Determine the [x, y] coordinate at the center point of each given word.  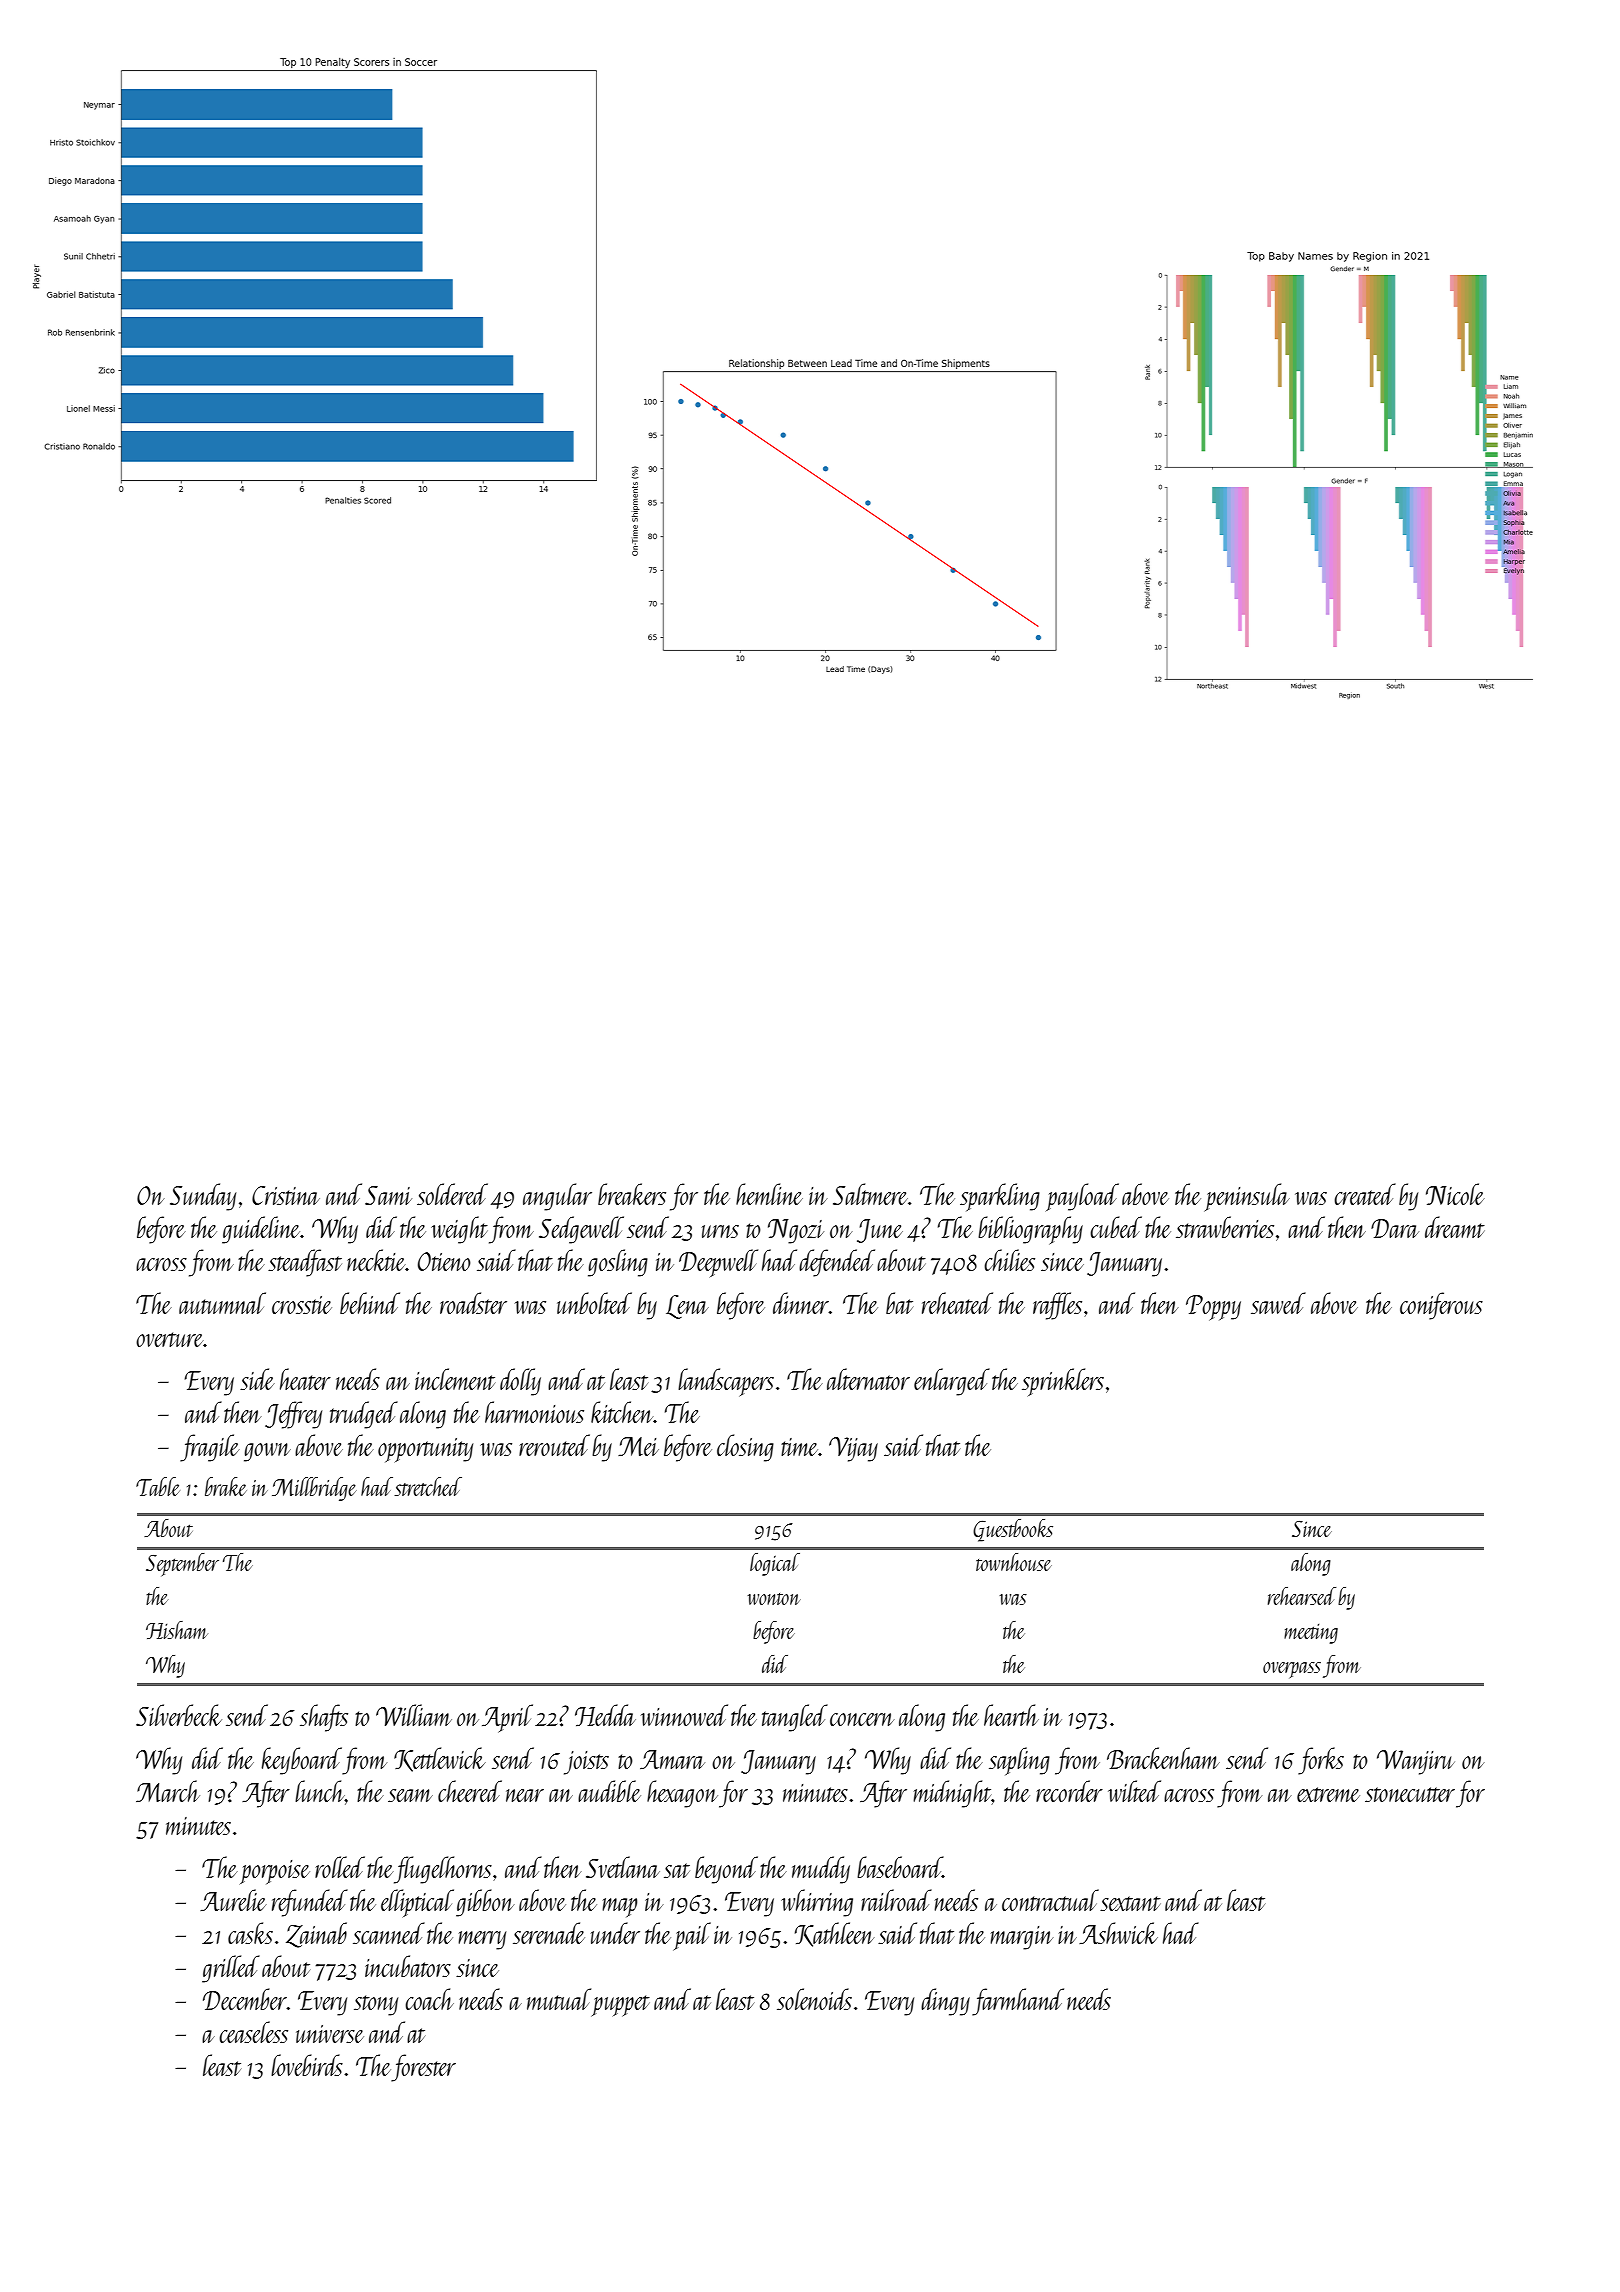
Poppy [1213, 1308]
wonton [774, 1599]
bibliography [1030, 1230]
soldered [452, 1194]
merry [482, 1940]
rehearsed [1302, 1596]
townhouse [1014, 1562]
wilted [1134, 1791]
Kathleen [834, 1934]
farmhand [1018, 2002]
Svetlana [623, 1867]
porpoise [275, 1872]
